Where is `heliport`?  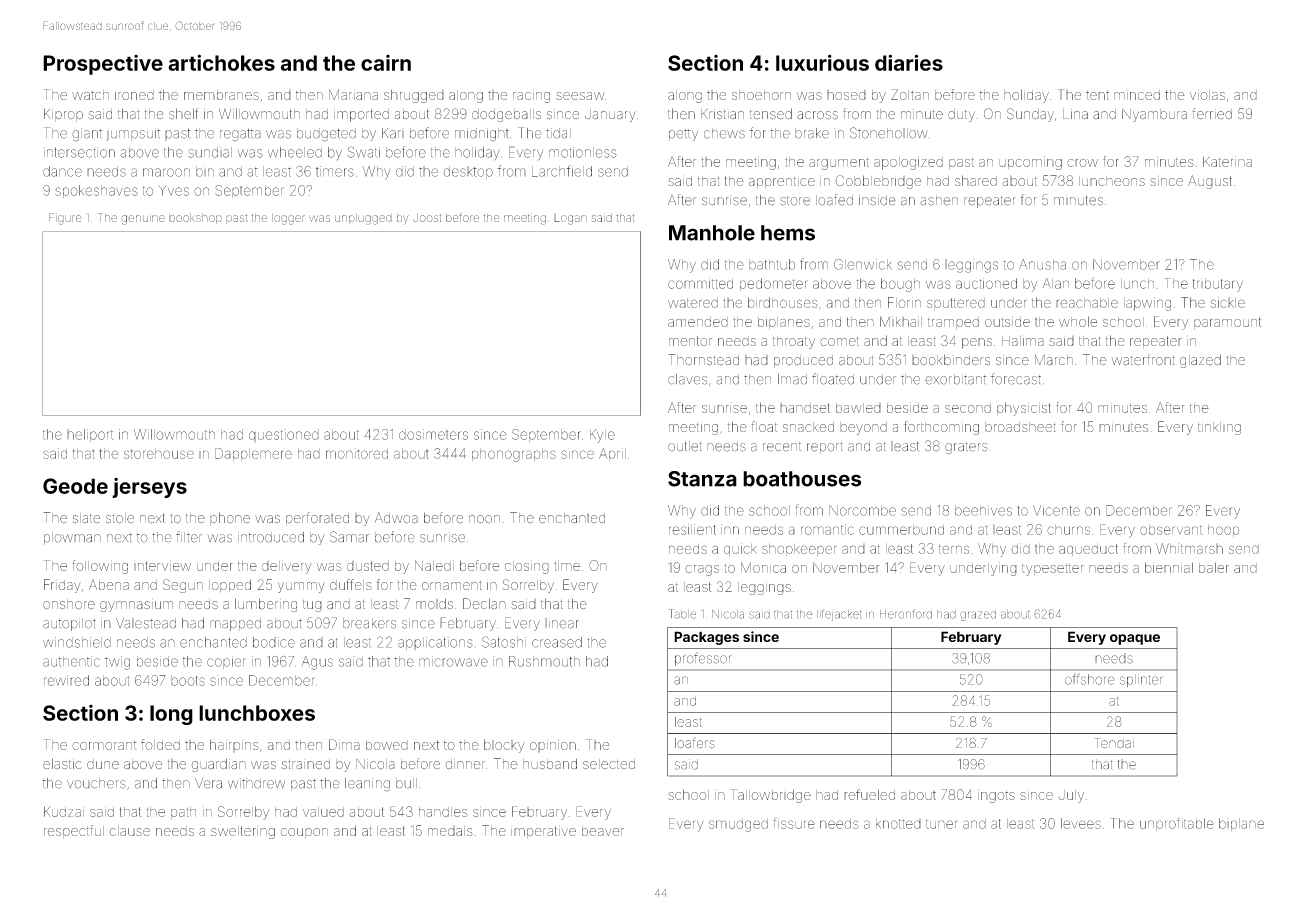 heliport is located at coordinates (90, 435).
